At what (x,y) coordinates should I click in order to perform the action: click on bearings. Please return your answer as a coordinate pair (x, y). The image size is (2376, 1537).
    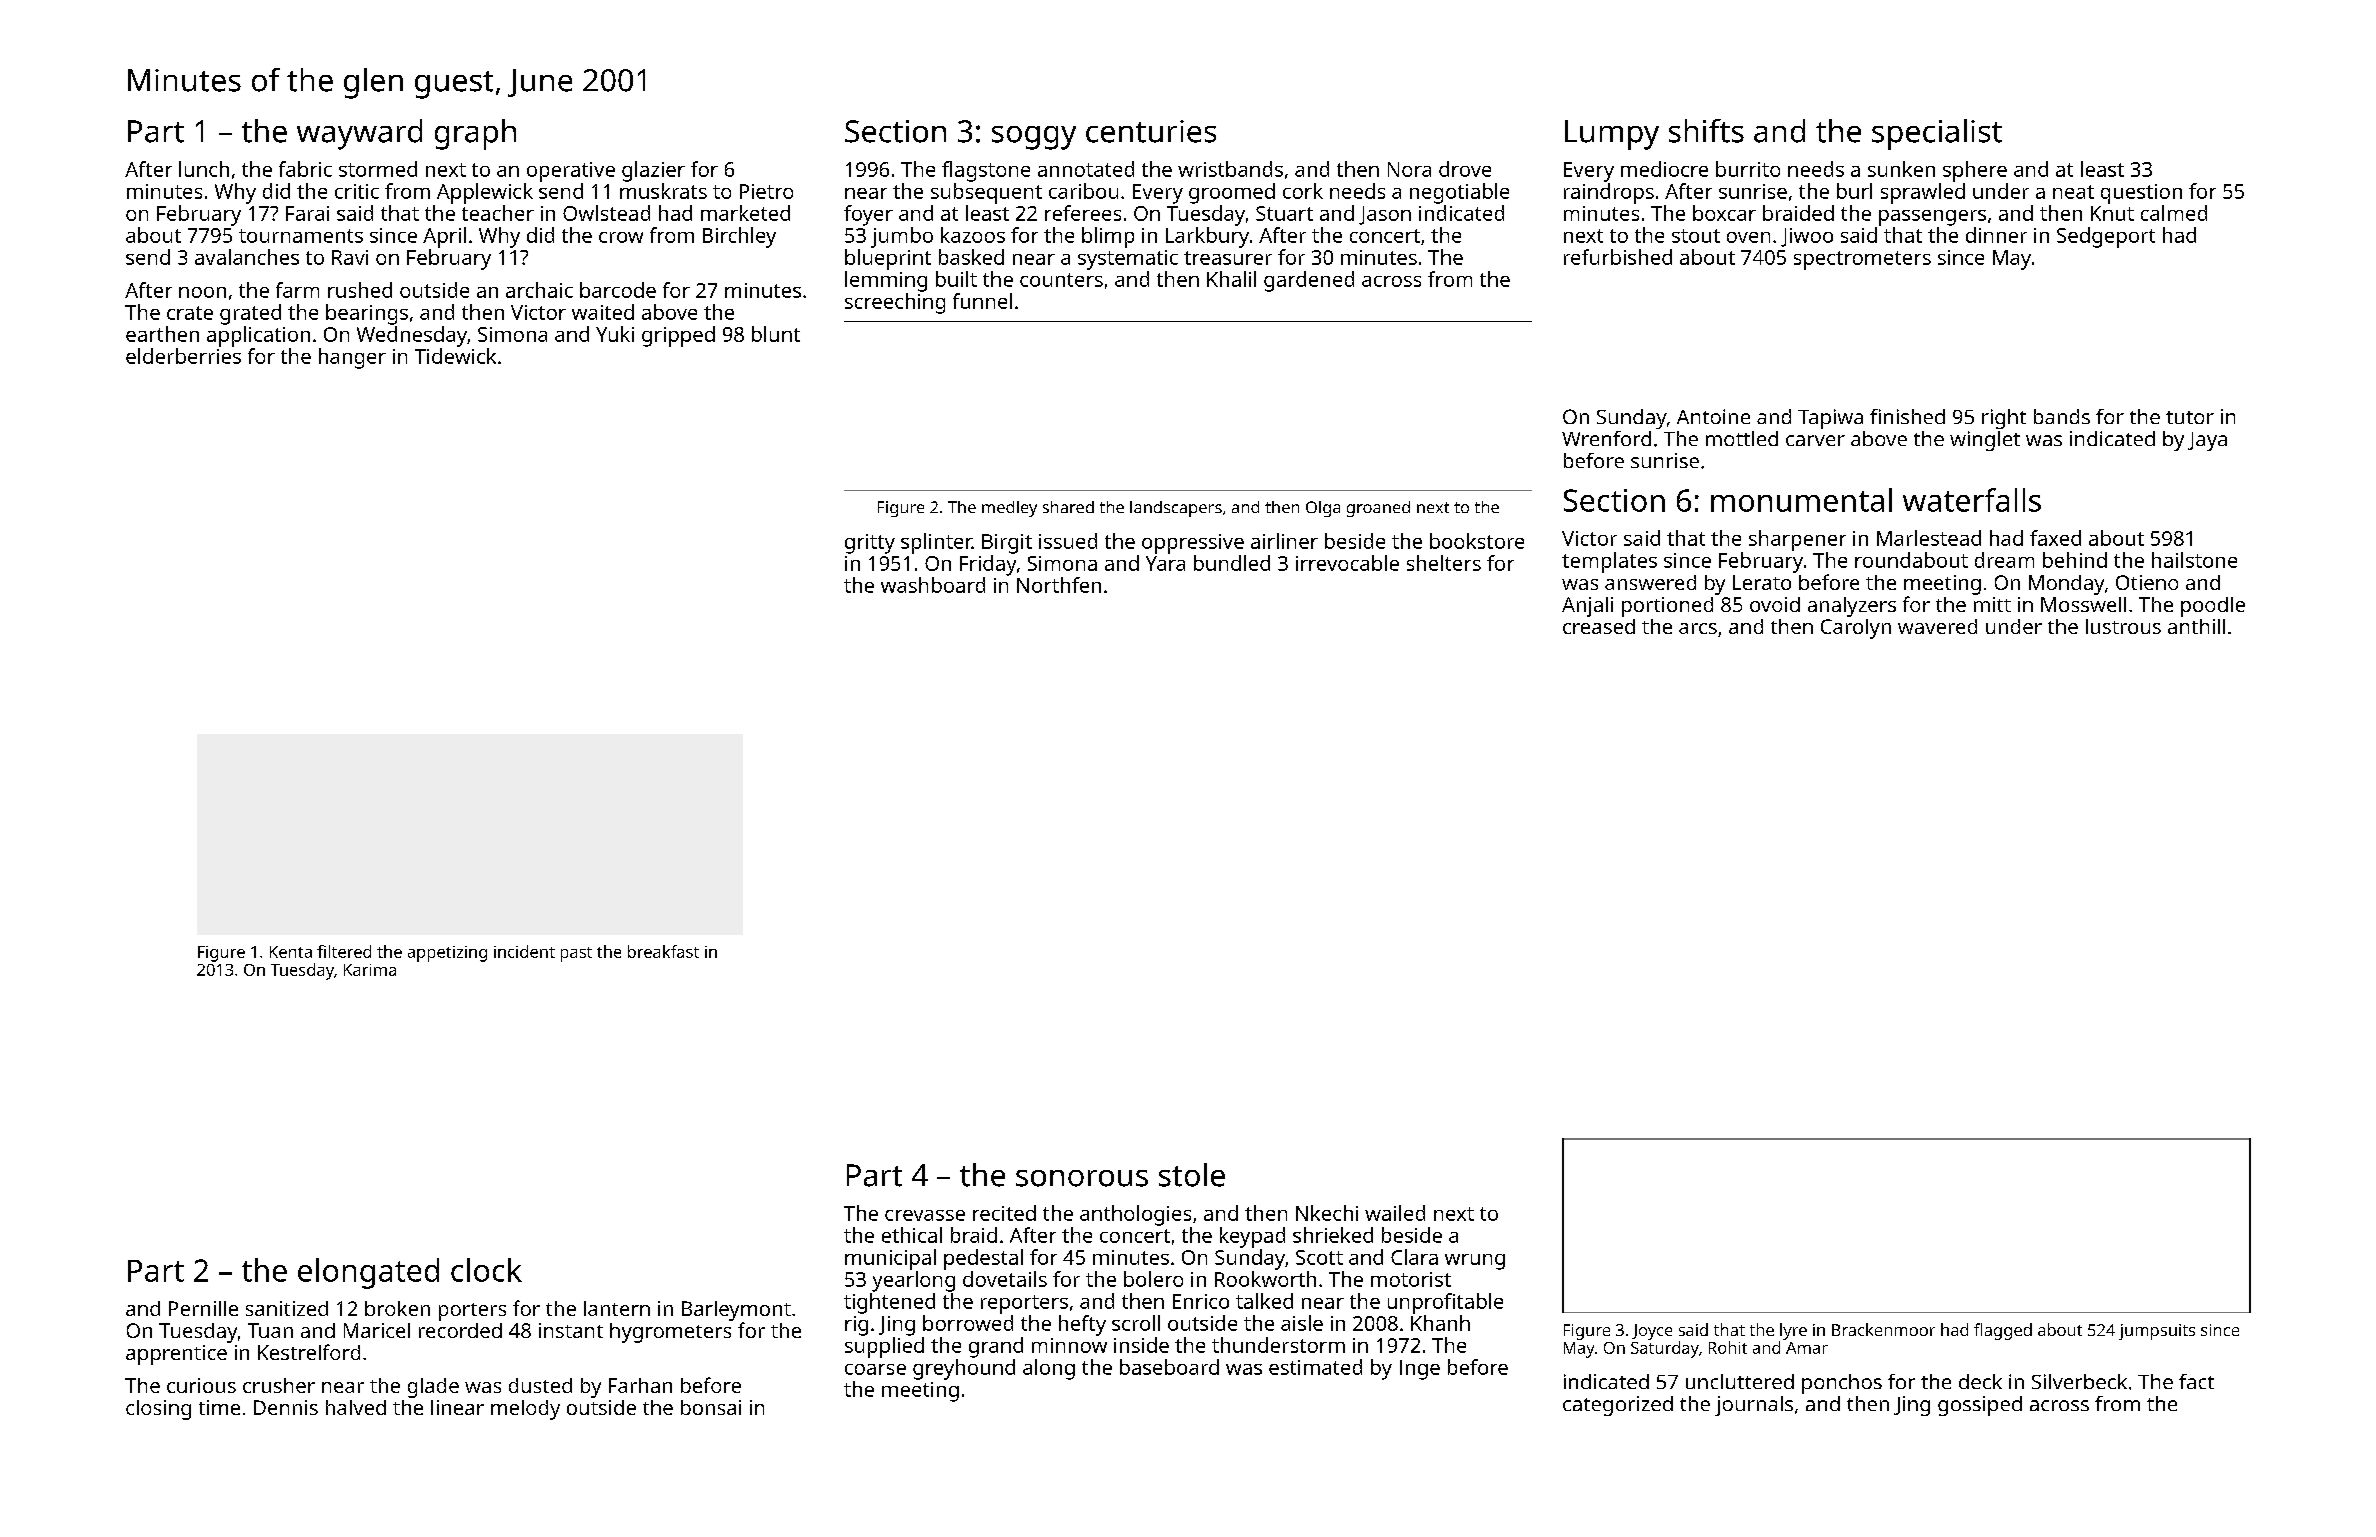
    Looking at the image, I should click on (367, 314).
